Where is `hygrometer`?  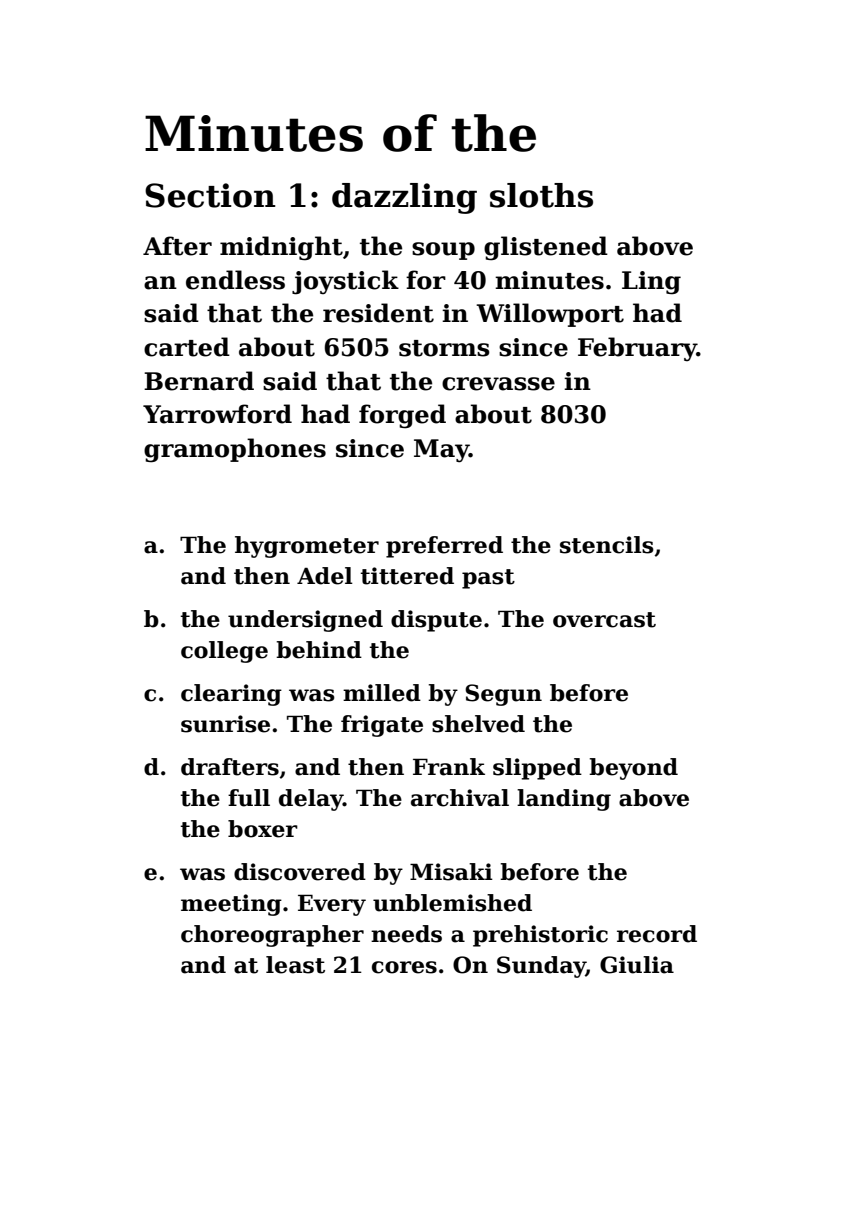
hygrometer is located at coordinates (307, 547).
